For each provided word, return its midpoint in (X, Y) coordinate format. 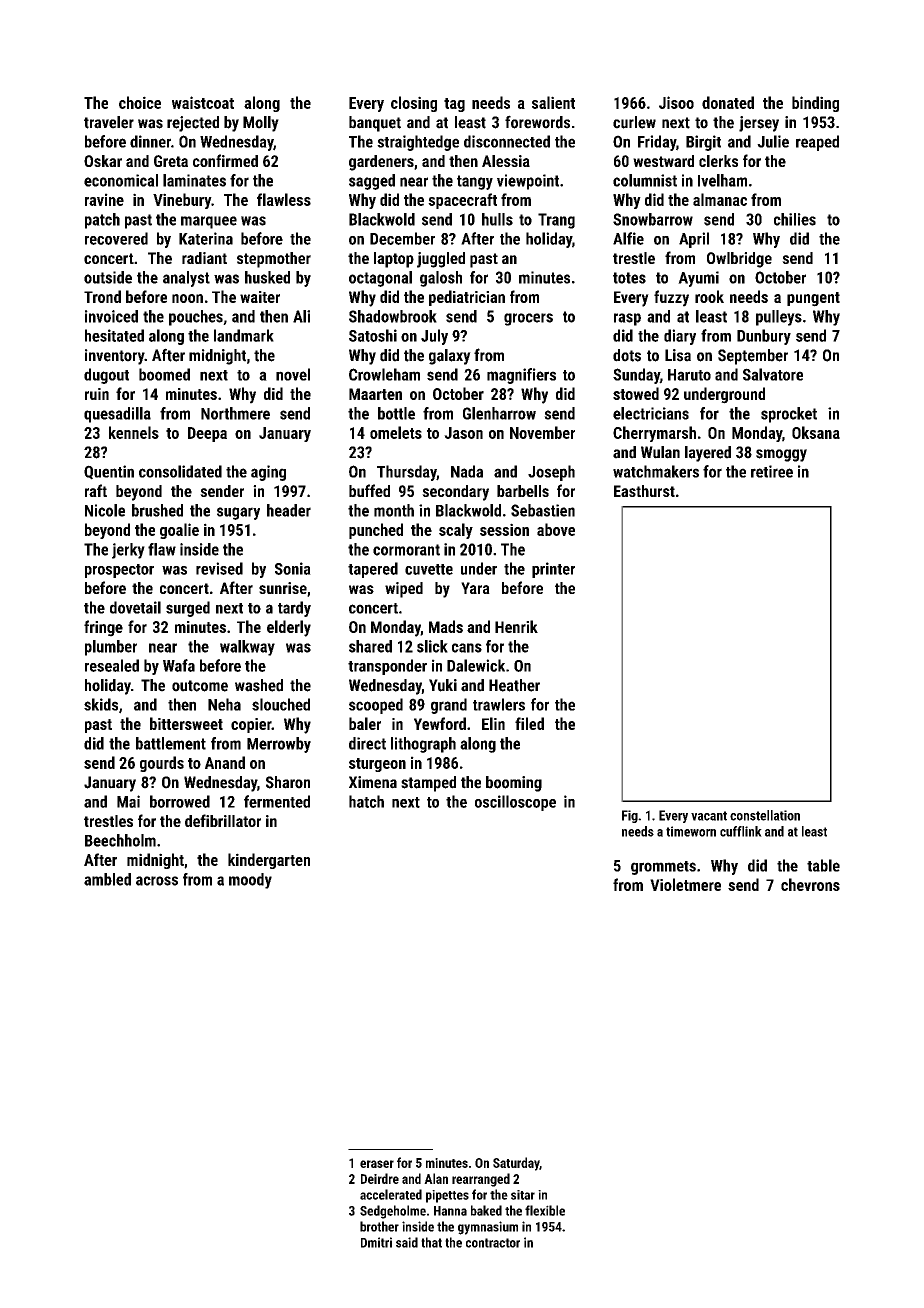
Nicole (105, 510)
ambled (107, 879)
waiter (260, 297)
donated (728, 102)
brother (379, 1226)
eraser (377, 1164)
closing (414, 104)
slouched (281, 704)
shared (370, 646)
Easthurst (644, 491)
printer (553, 570)
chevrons (810, 884)
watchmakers (656, 471)
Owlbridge (739, 260)
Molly (261, 124)
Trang (556, 221)
